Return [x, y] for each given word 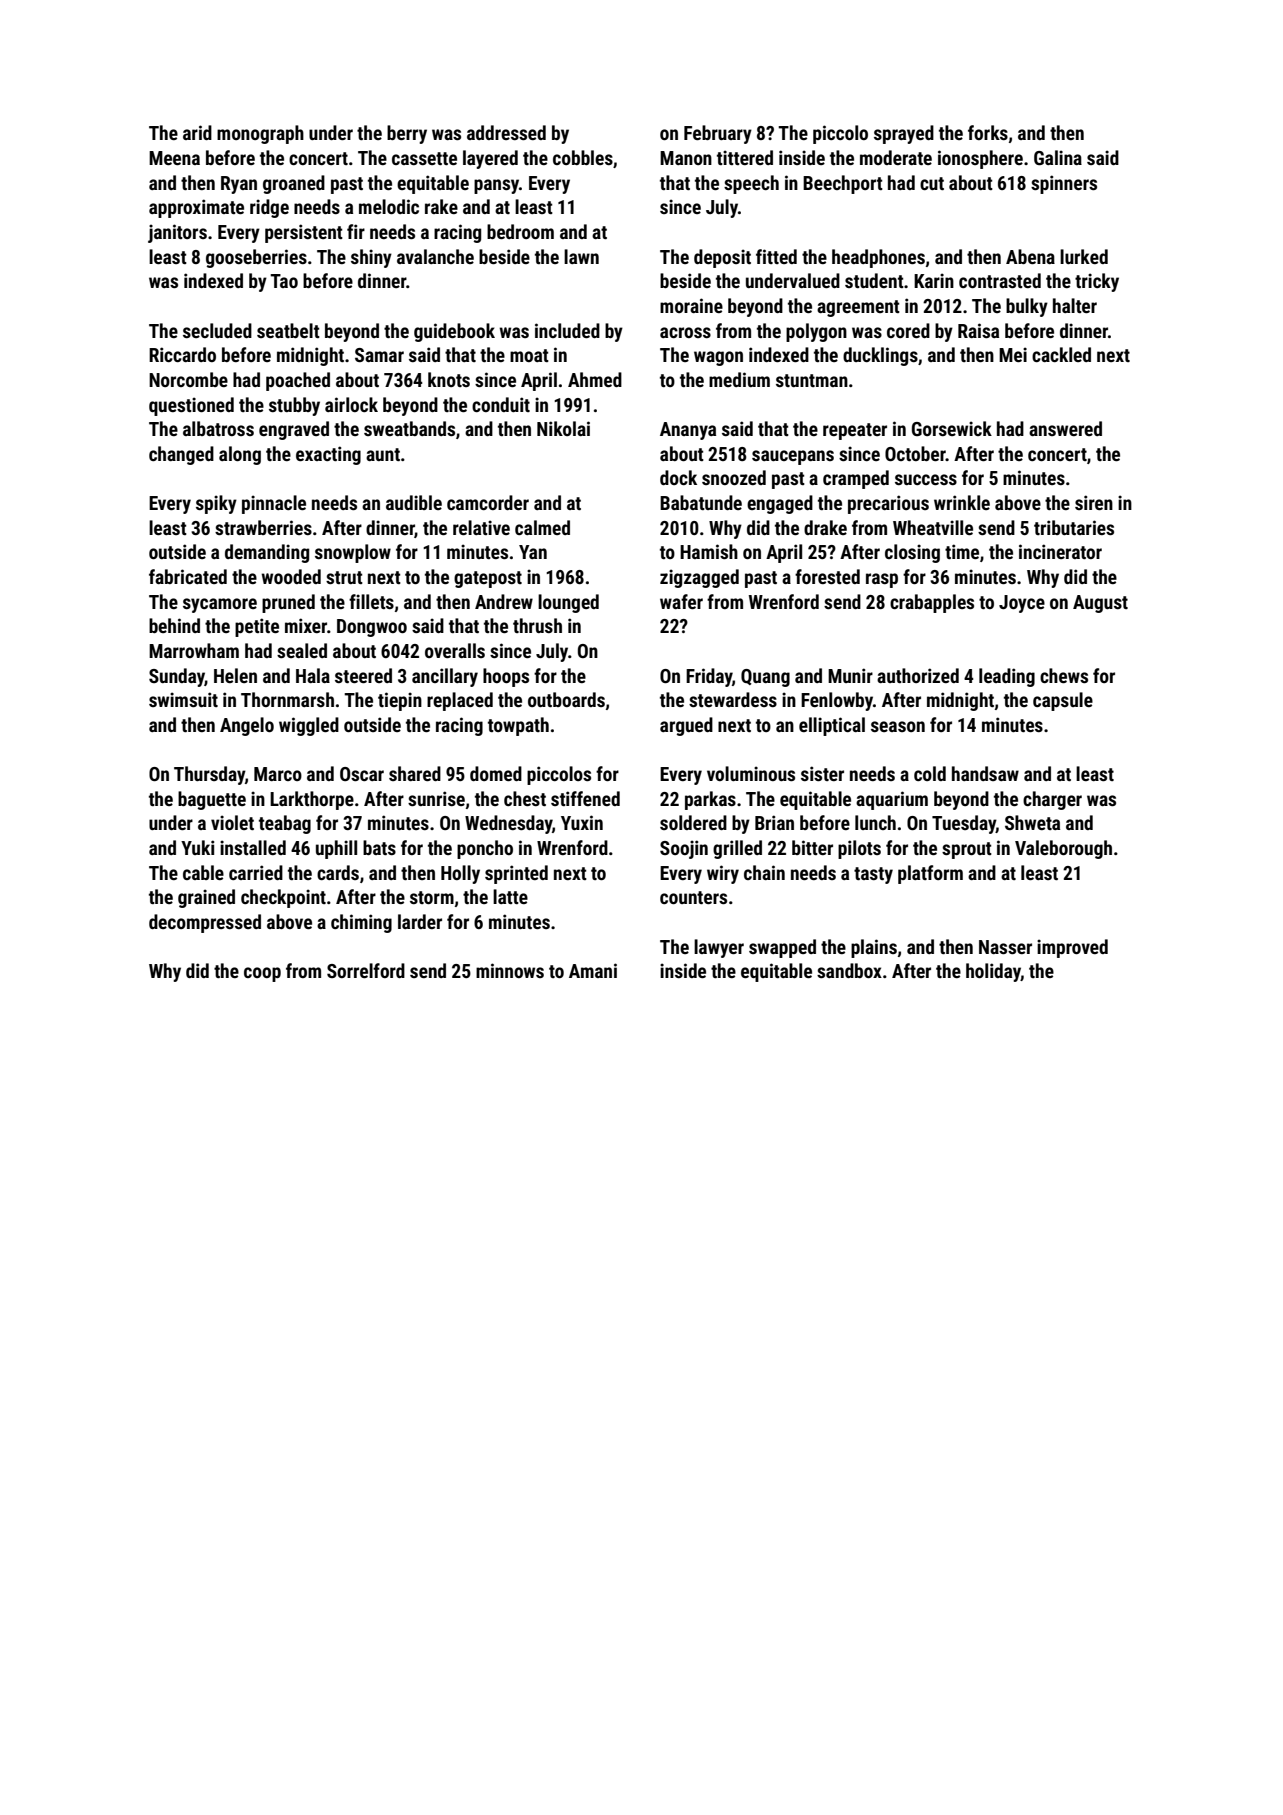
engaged [780, 504]
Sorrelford [366, 970]
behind [174, 625]
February [718, 134]
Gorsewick [952, 428]
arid [197, 132]
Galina [1058, 157]
